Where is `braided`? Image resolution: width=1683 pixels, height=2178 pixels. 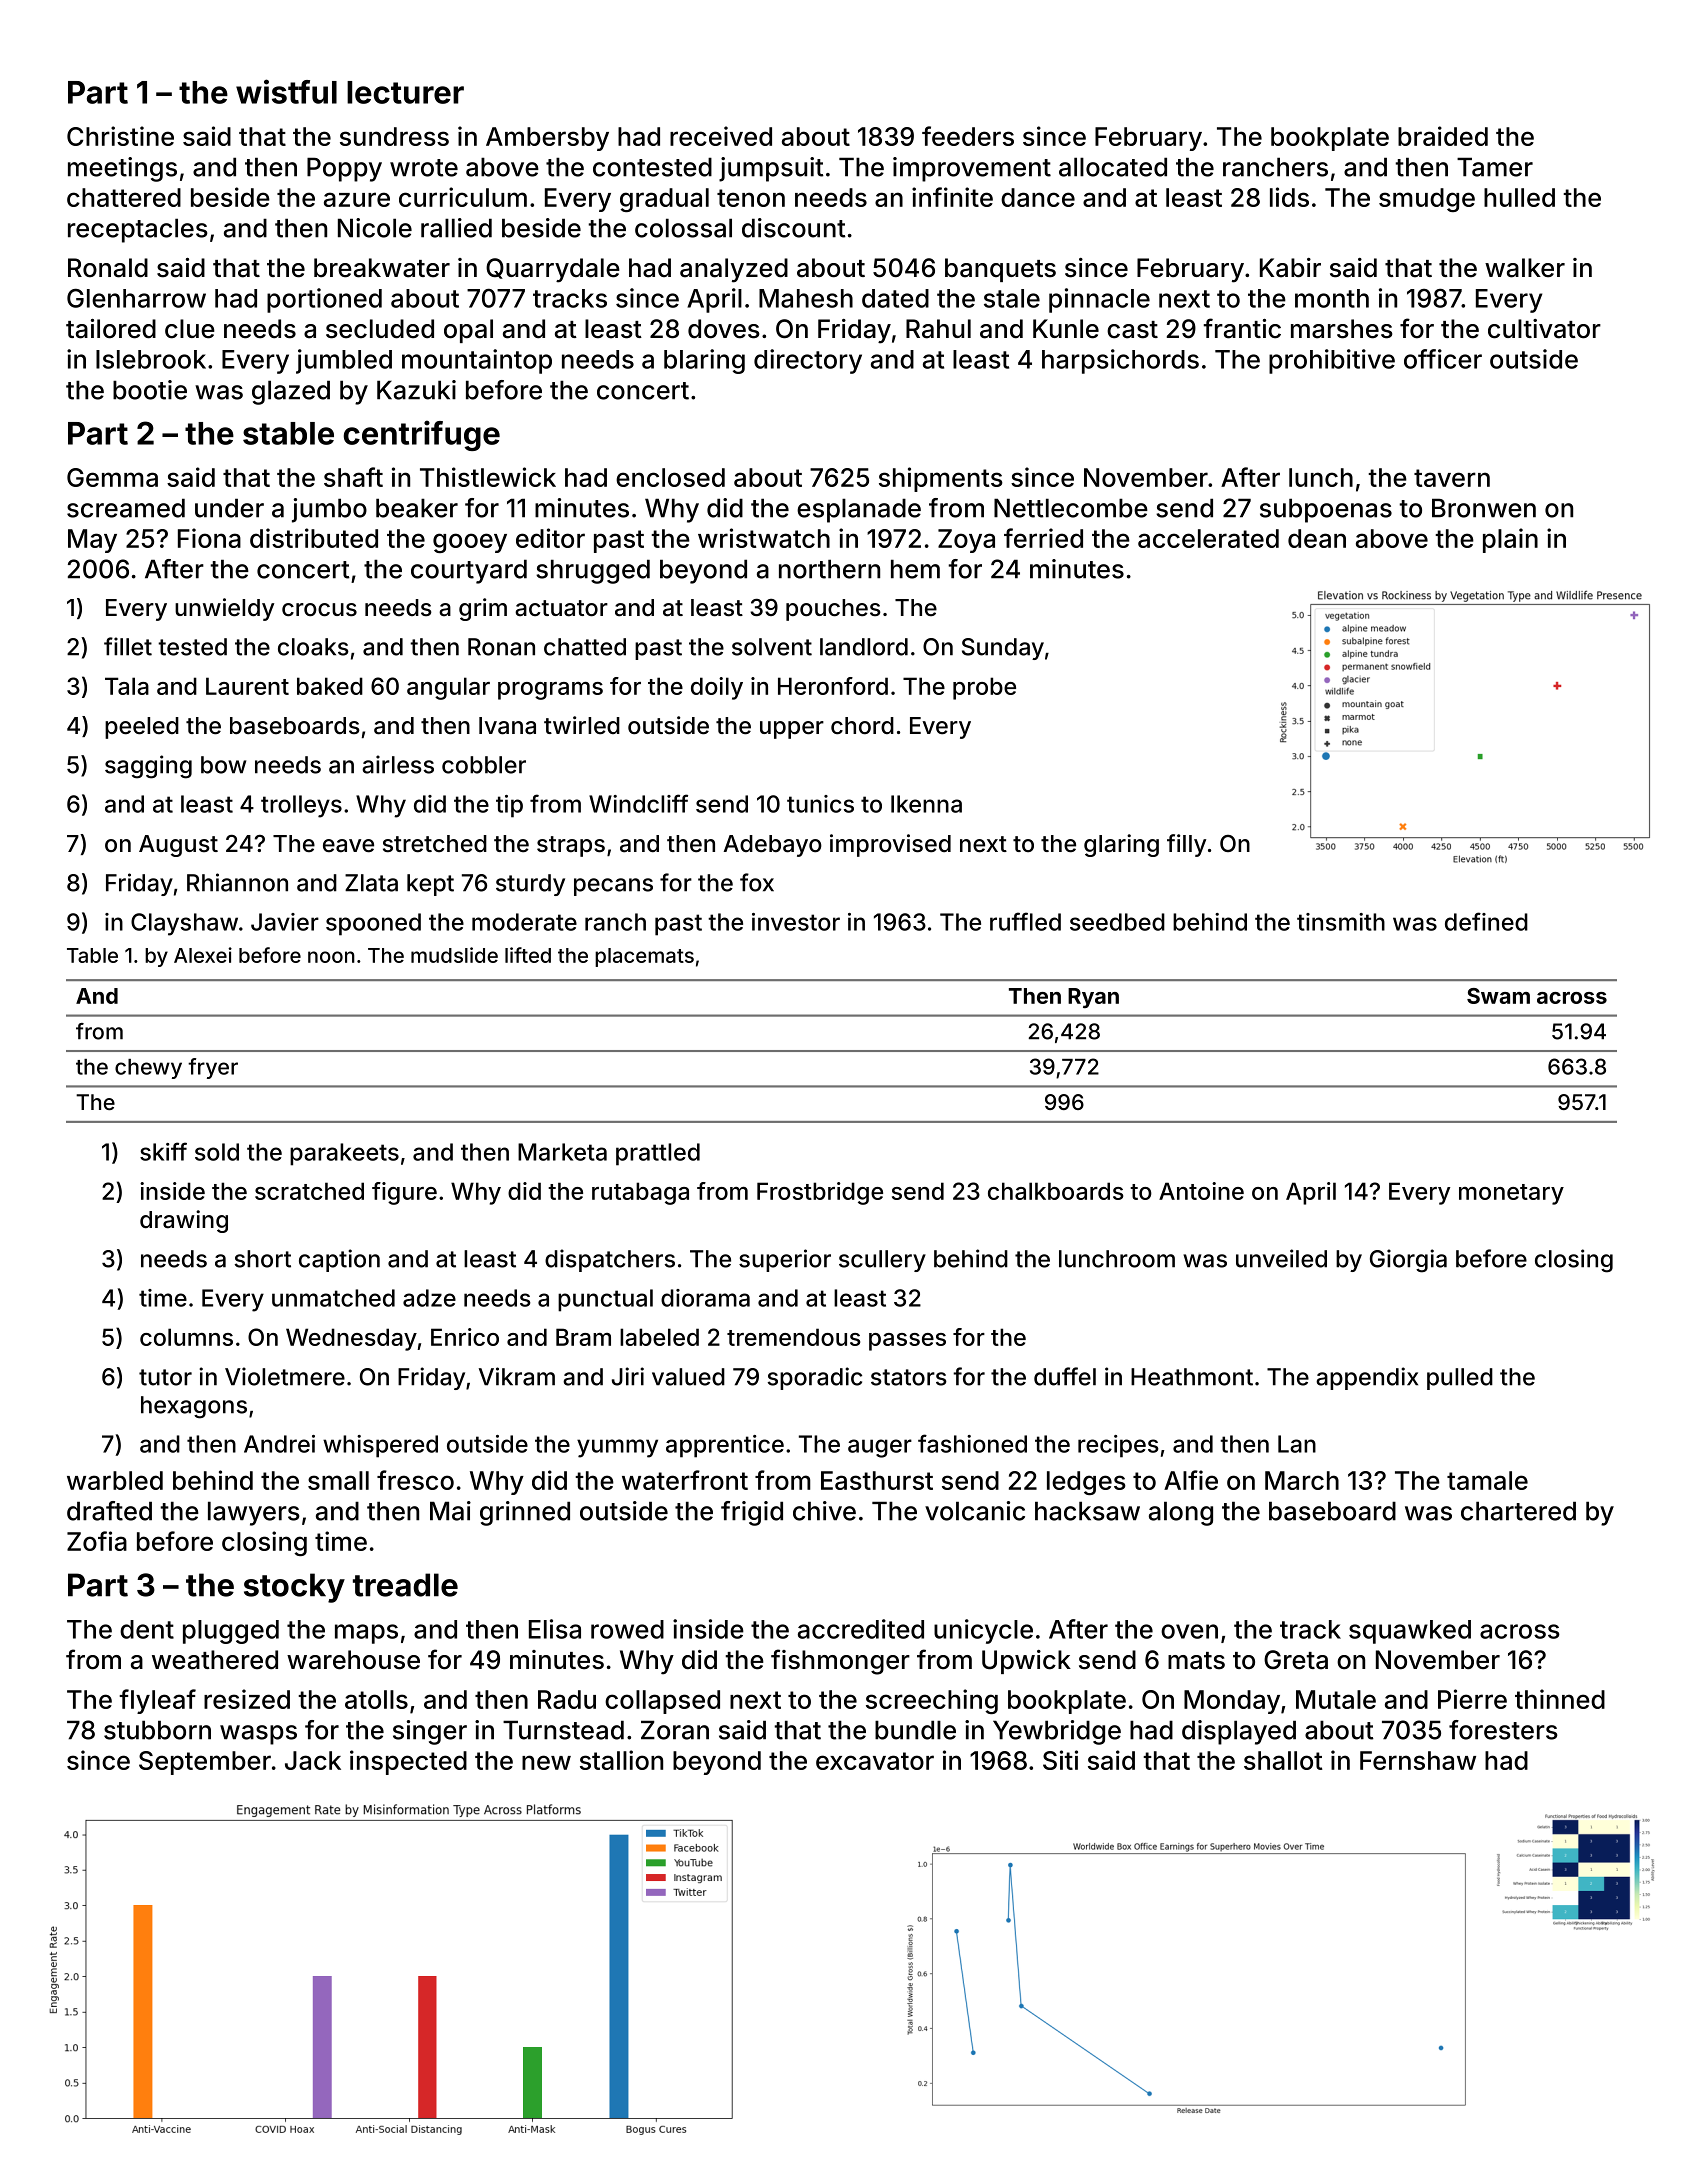 braided is located at coordinates (1443, 136).
